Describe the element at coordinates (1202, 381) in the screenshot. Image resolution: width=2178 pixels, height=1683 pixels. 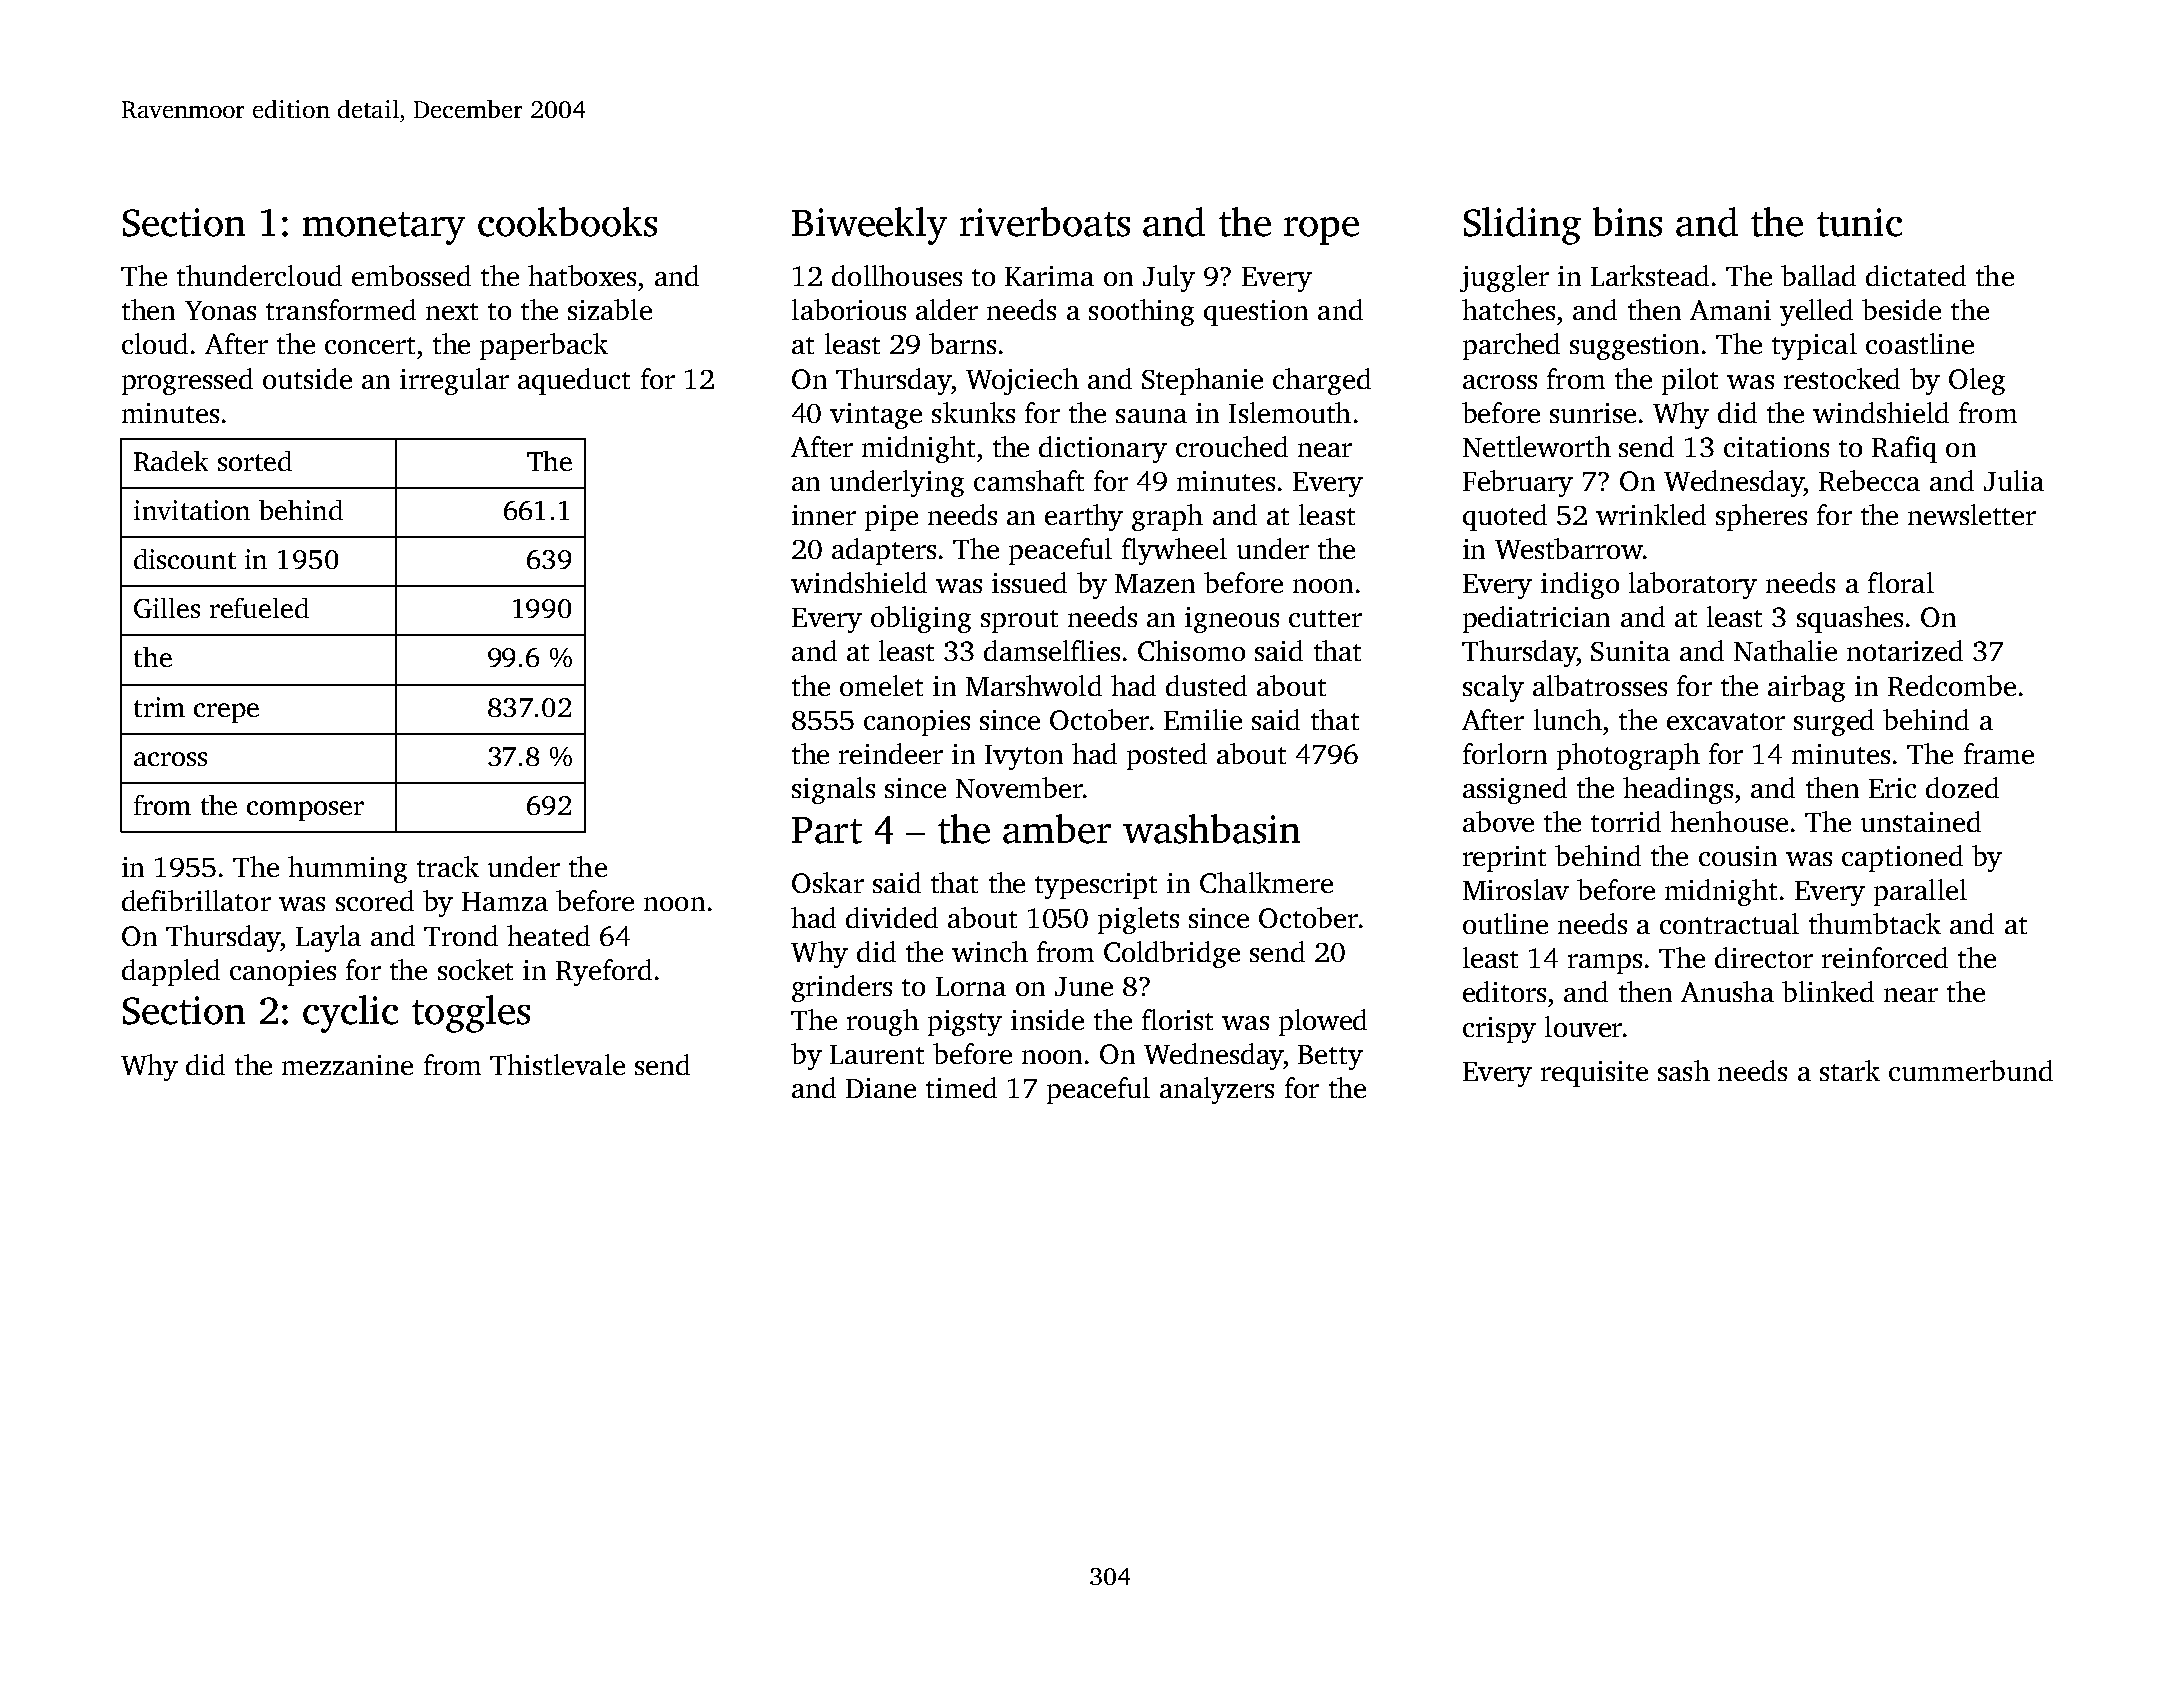
I see `Stephanie` at that location.
